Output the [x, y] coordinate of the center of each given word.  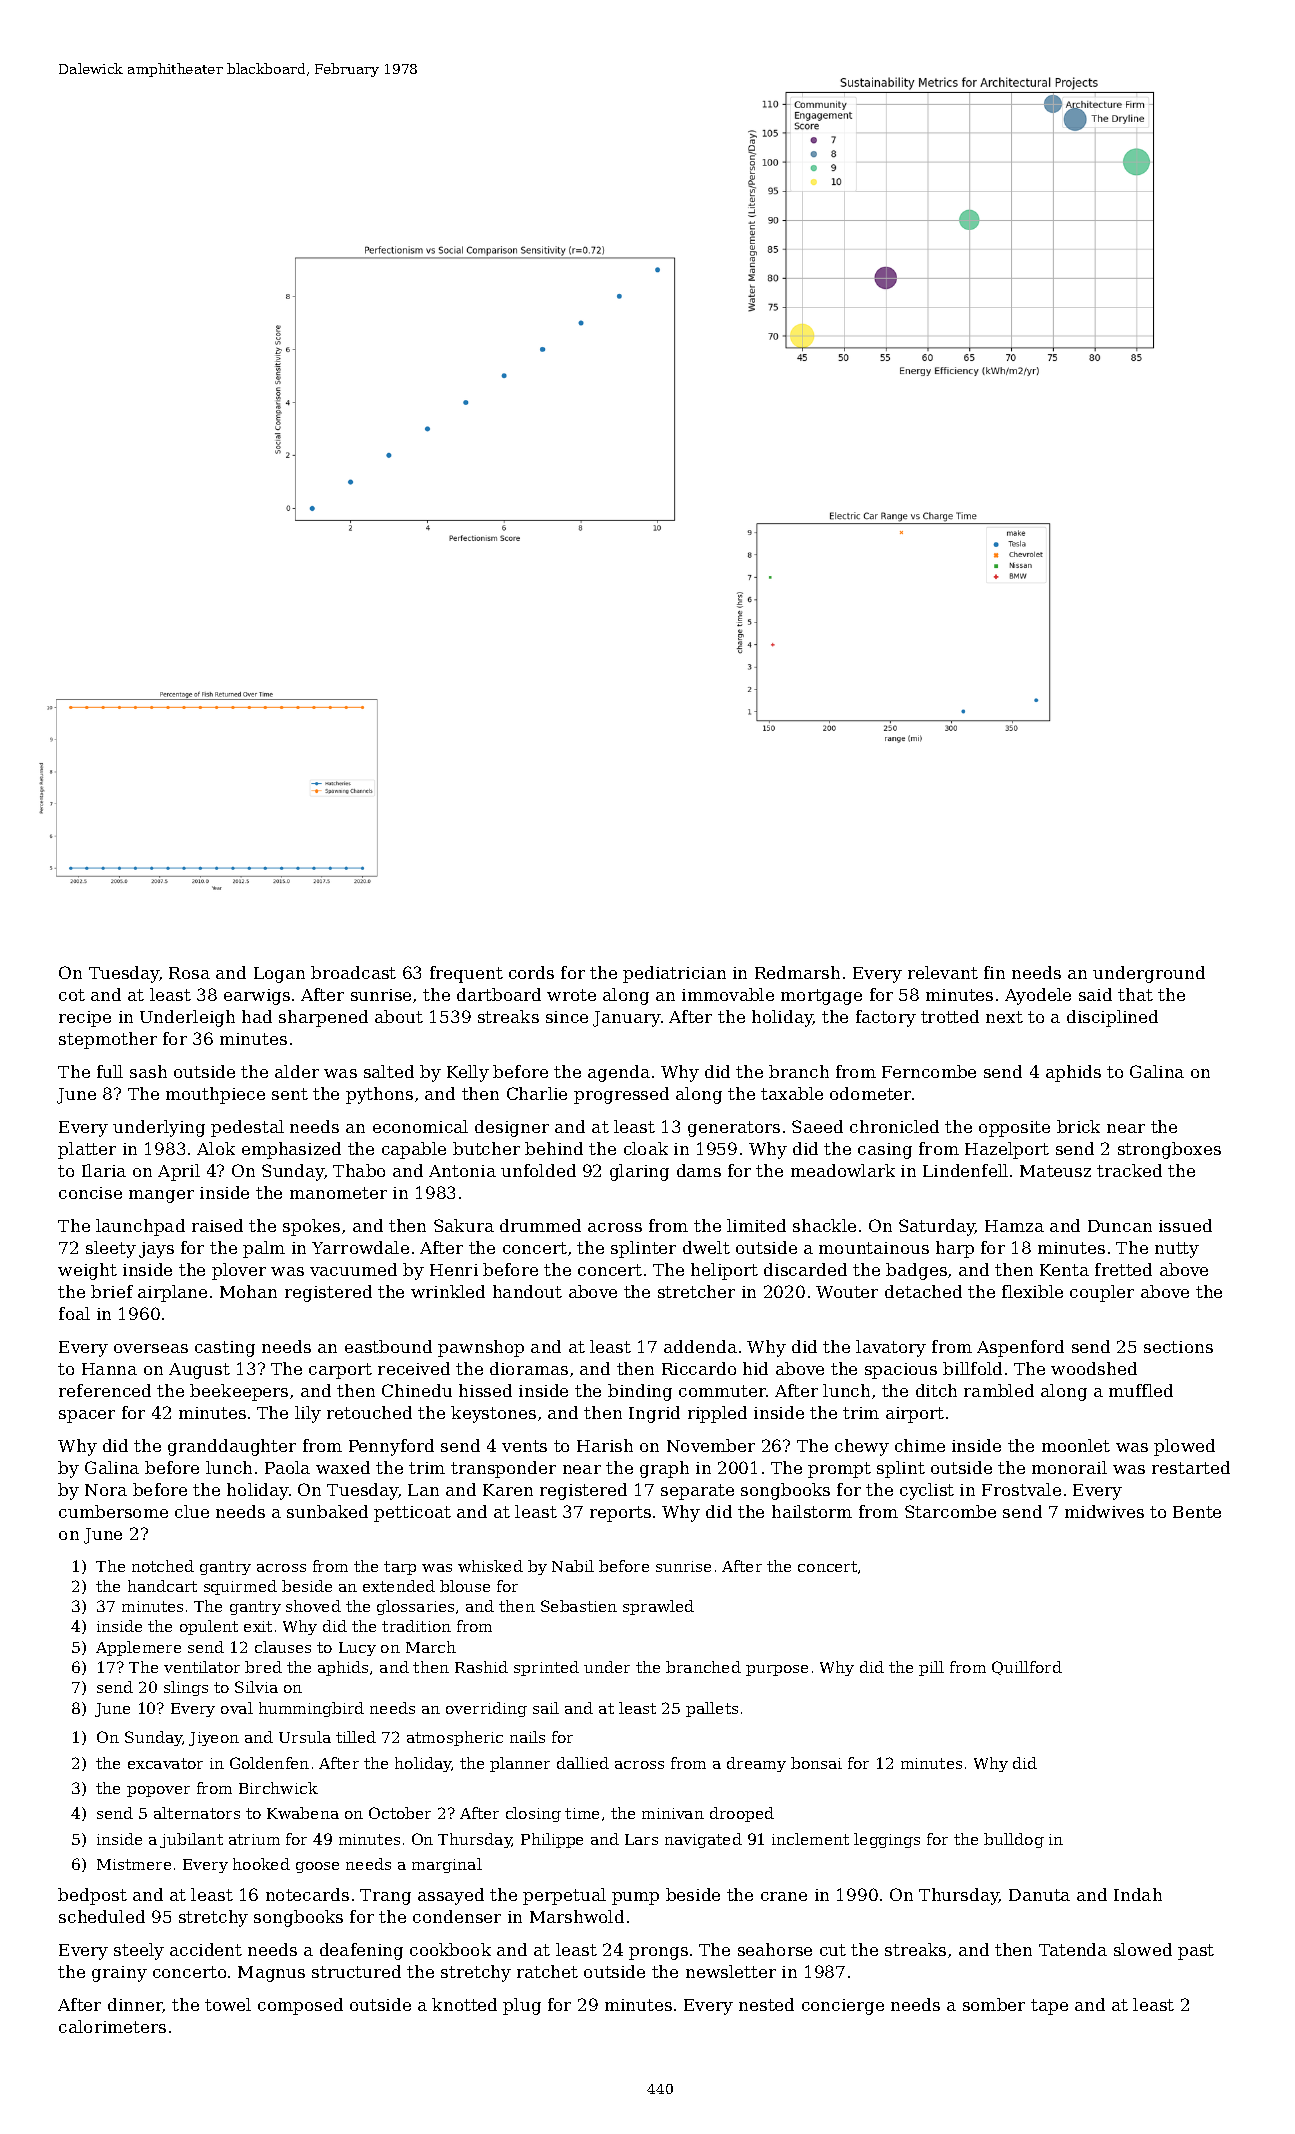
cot [72, 995]
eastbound [388, 1346]
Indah [1138, 1894]
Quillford [1027, 1668]
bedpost [92, 1896]
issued [1185, 1225]
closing [533, 1814]
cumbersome [113, 1511]
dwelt [706, 1247]
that [1135, 994]
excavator [165, 1763]
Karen [508, 1490]
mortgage [821, 997]
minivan [673, 1813]
